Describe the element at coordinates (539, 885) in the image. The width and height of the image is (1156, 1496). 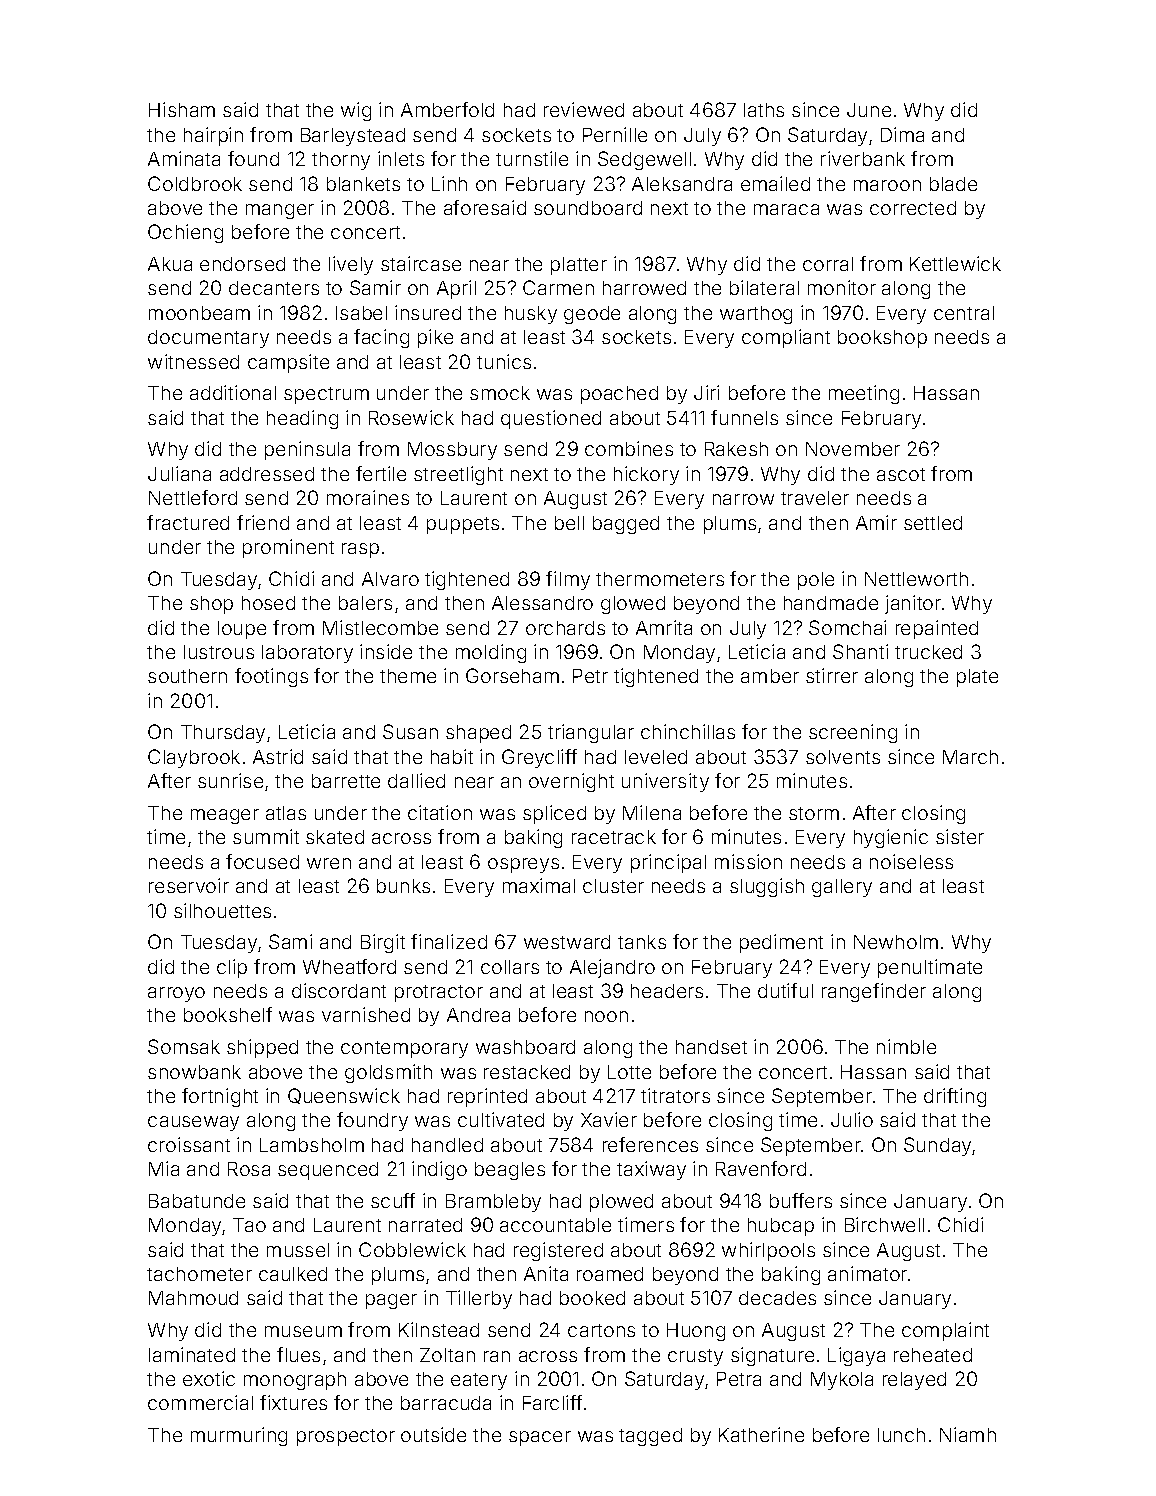
I see `maximal` at that location.
